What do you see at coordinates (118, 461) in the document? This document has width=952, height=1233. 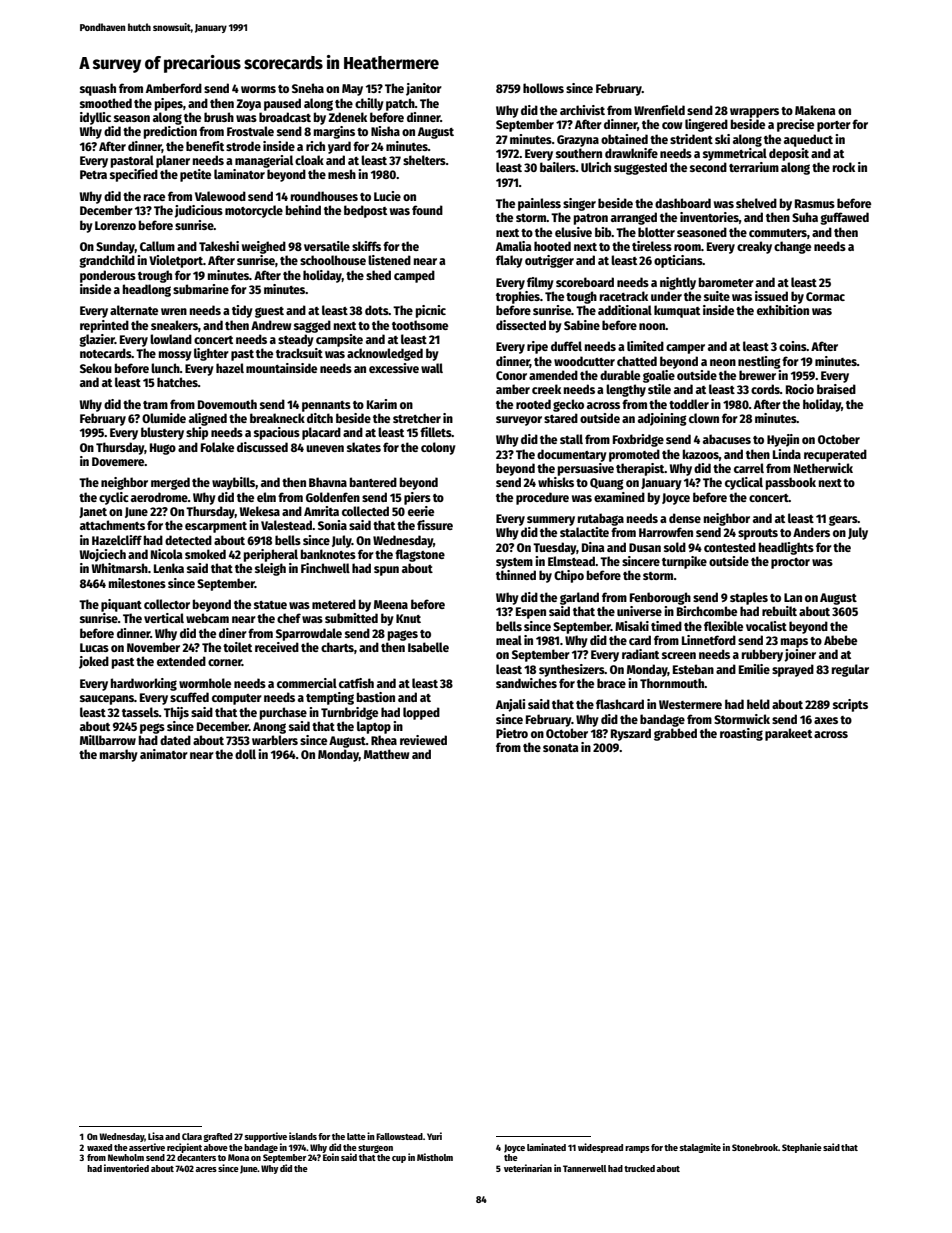 I see `Dovemere` at bounding box center [118, 461].
